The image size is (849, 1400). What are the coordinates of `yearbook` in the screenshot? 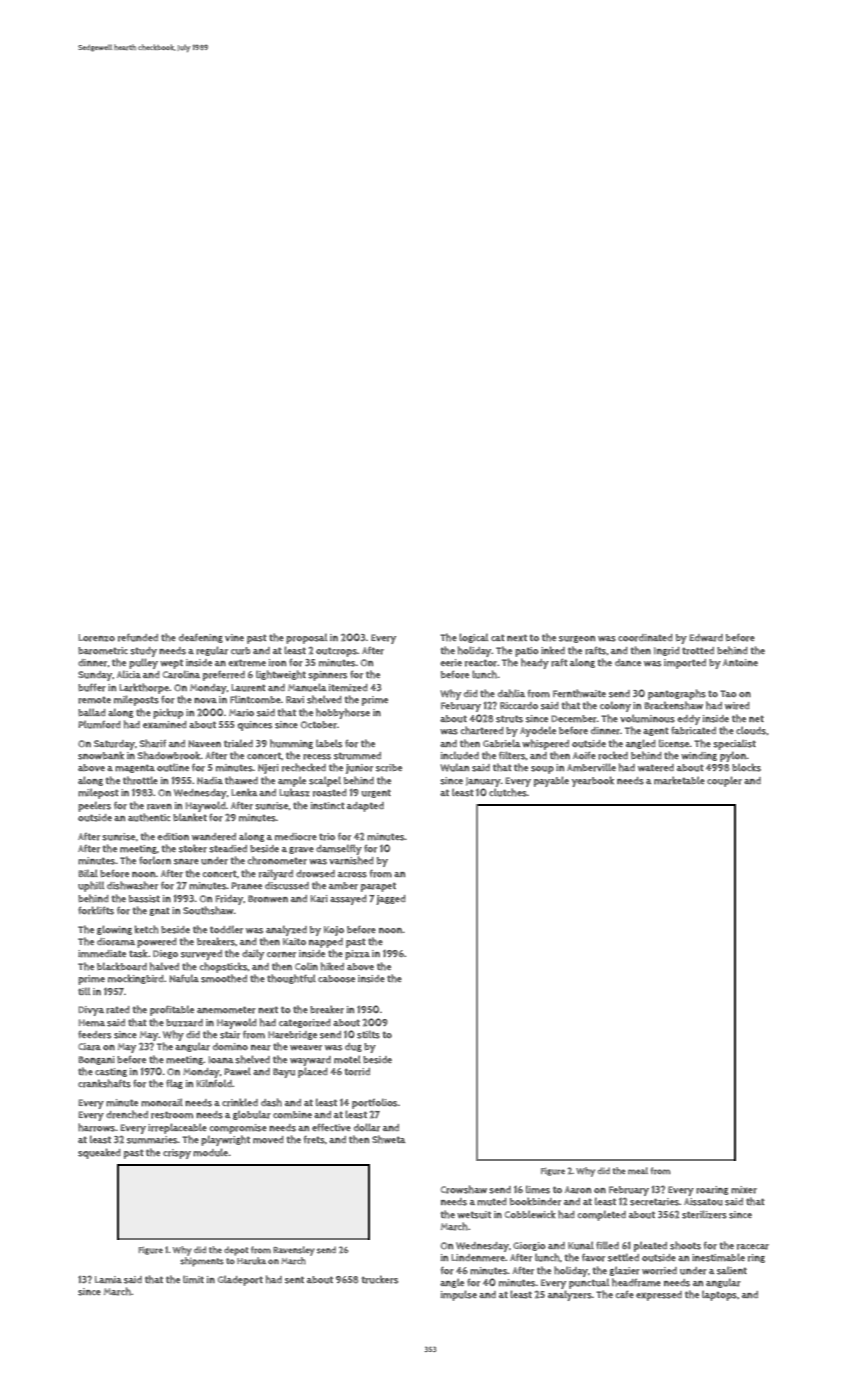 It's located at (593, 781).
